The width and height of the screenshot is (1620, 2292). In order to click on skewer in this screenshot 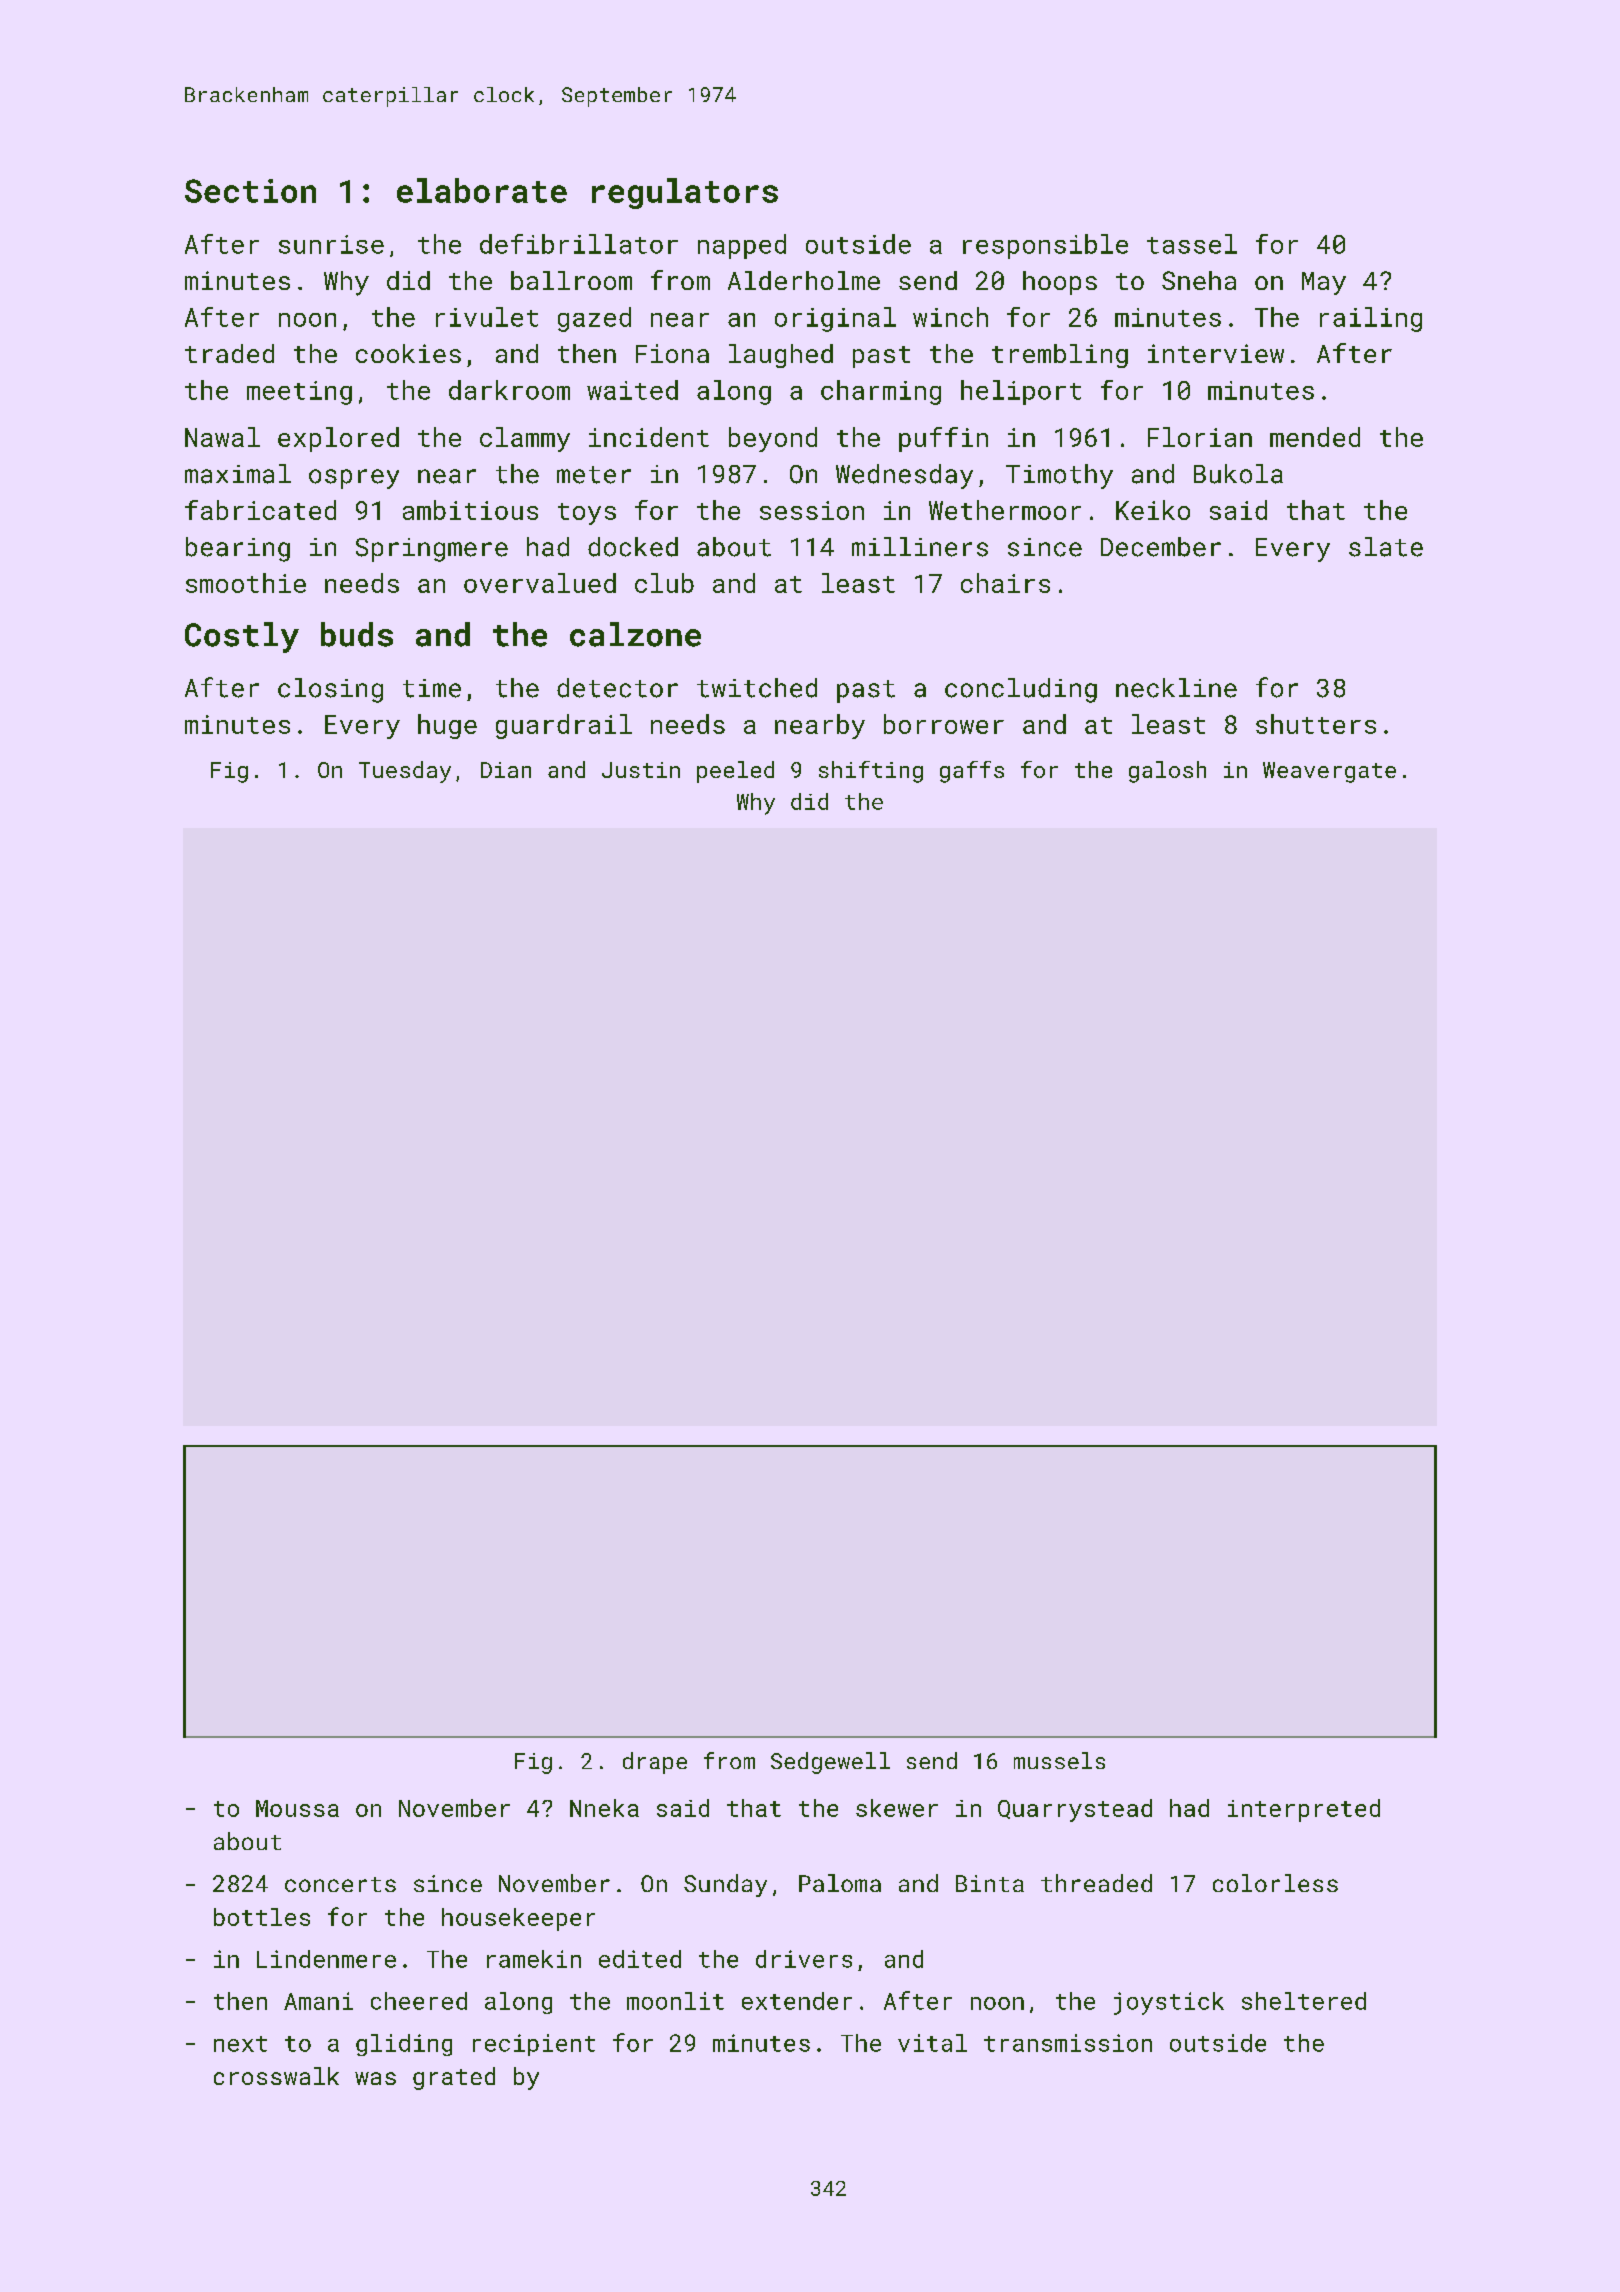, I will do `click(897, 1808)`.
